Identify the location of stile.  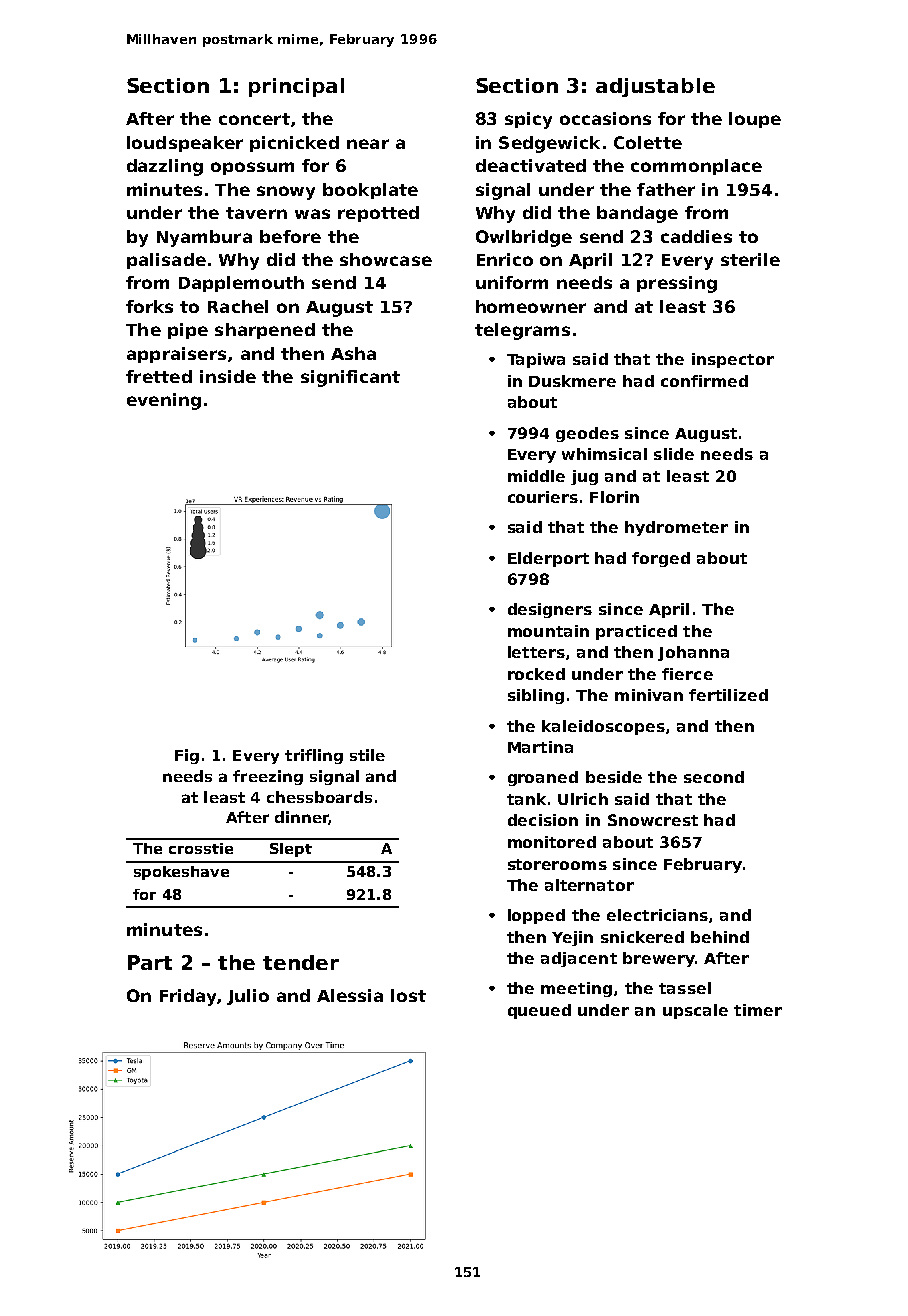
(367, 755).
